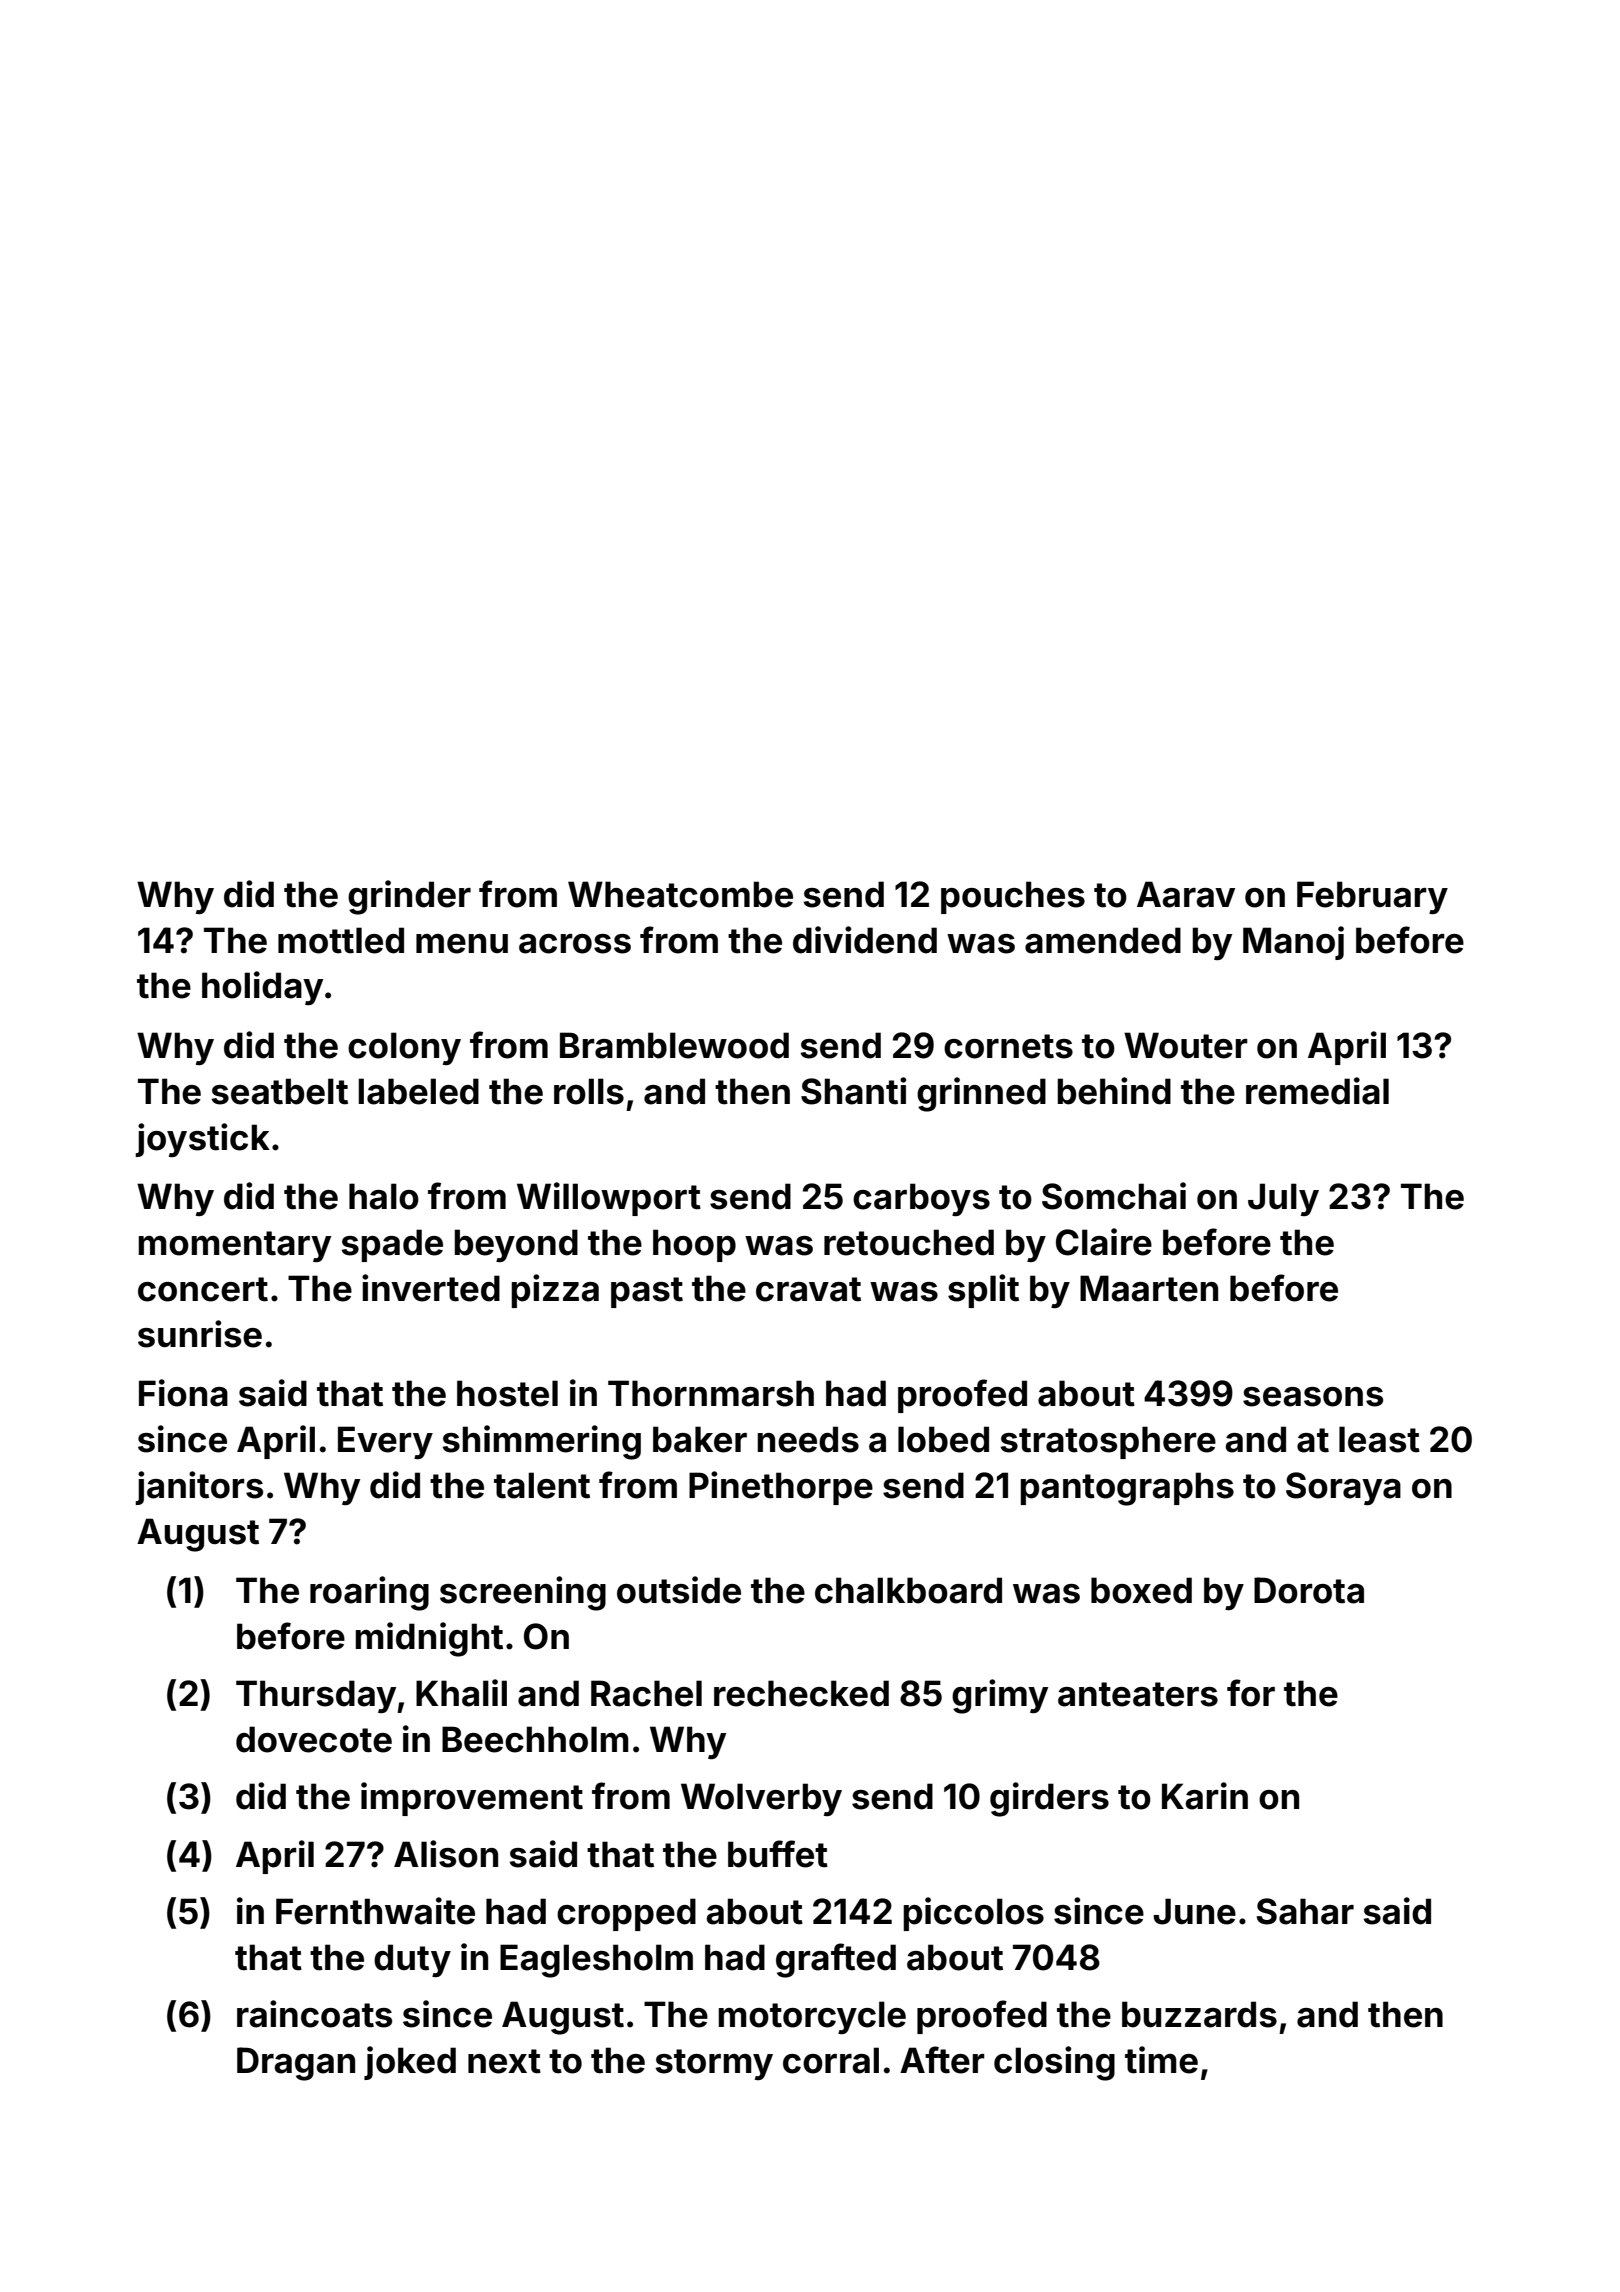 Image resolution: width=1620 pixels, height=2292 pixels. What do you see at coordinates (1372, 897) in the screenshot?
I see `February` at bounding box center [1372, 897].
